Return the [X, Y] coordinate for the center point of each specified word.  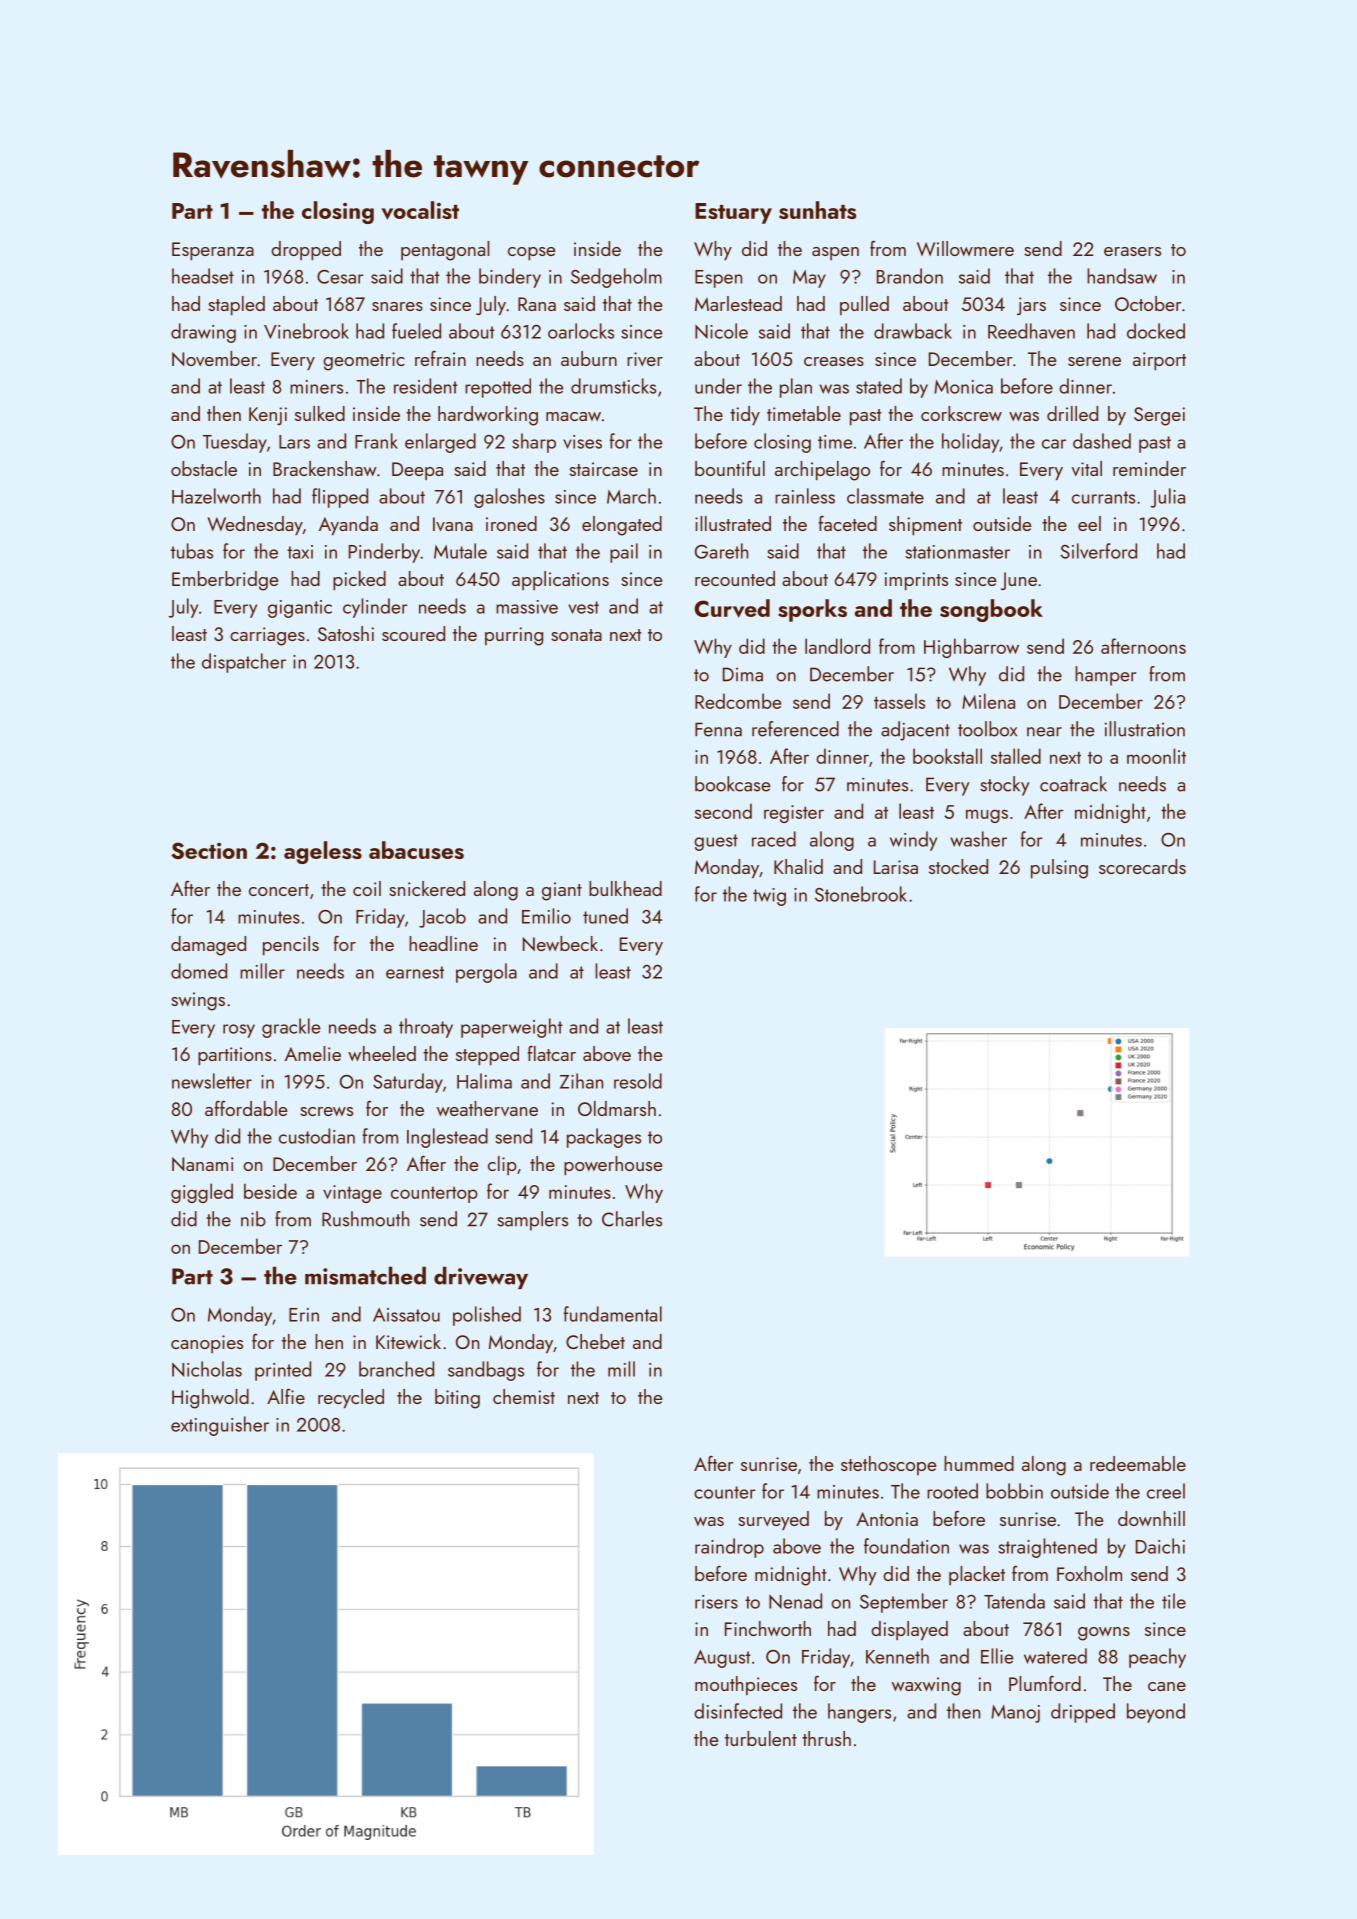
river [645, 359]
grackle [291, 1028]
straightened [1047, 1548]
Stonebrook [861, 894]
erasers [1132, 251]
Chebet [595, 1341]
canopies [207, 1344]
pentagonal [445, 251]
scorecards [1142, 866]
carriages [267, 636]
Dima [743, 674]
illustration [1145, 729]
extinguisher [220, 1426]
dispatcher [244, 663]
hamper [1105, 676]
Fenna [718, 729]
